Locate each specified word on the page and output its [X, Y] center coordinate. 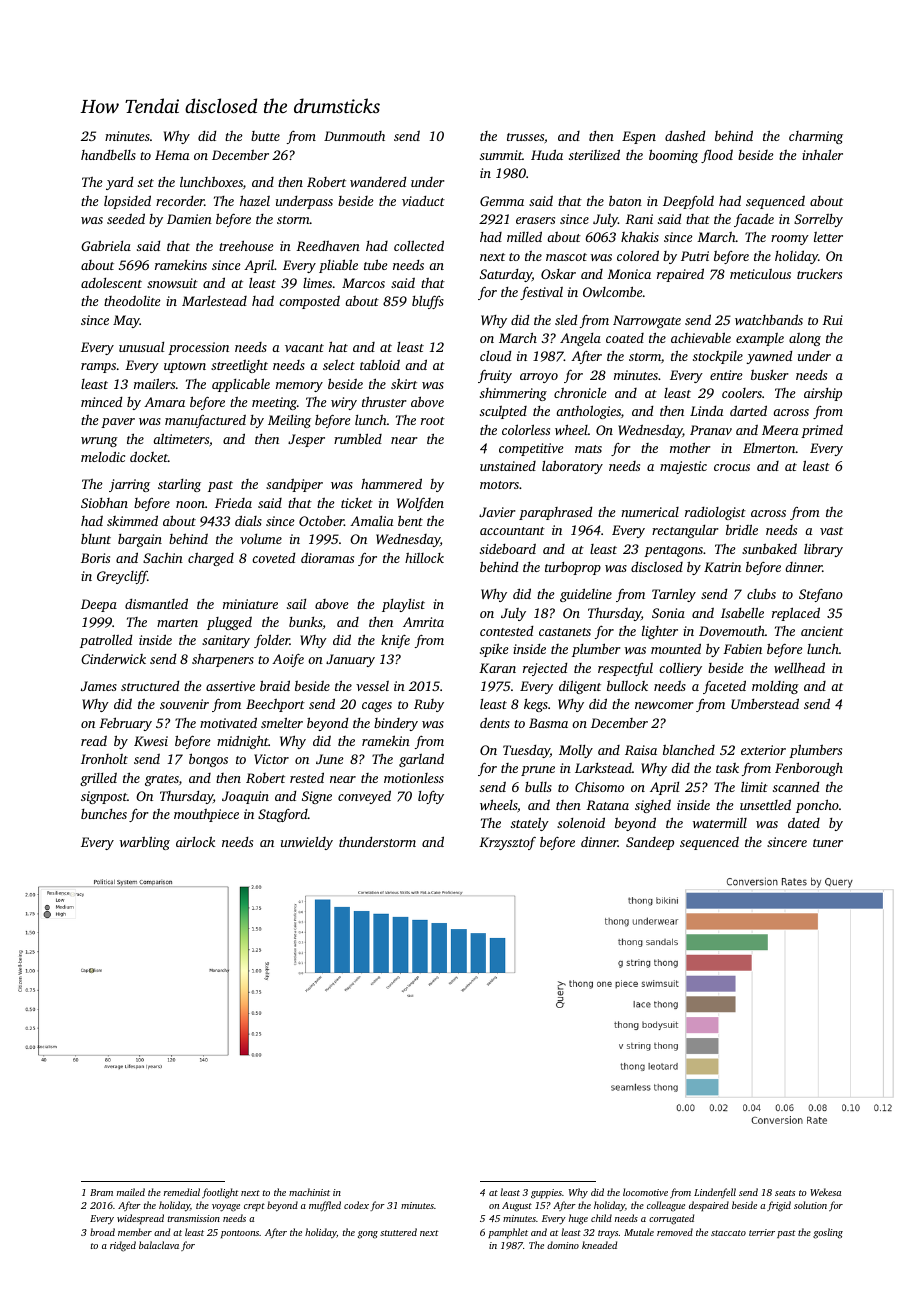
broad [102, 1232]
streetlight [239, 366]
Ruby [429, 705]
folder [272, 641]
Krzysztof [507, 843]
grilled [98, 779]
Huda [547, 154]
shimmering [513, 394]
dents [495, 722]
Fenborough [809, 769]
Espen [639, 137]
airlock [195, 841]
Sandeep [650, 843]
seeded [126, 218]
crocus [732, 467]
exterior [763, 750]
